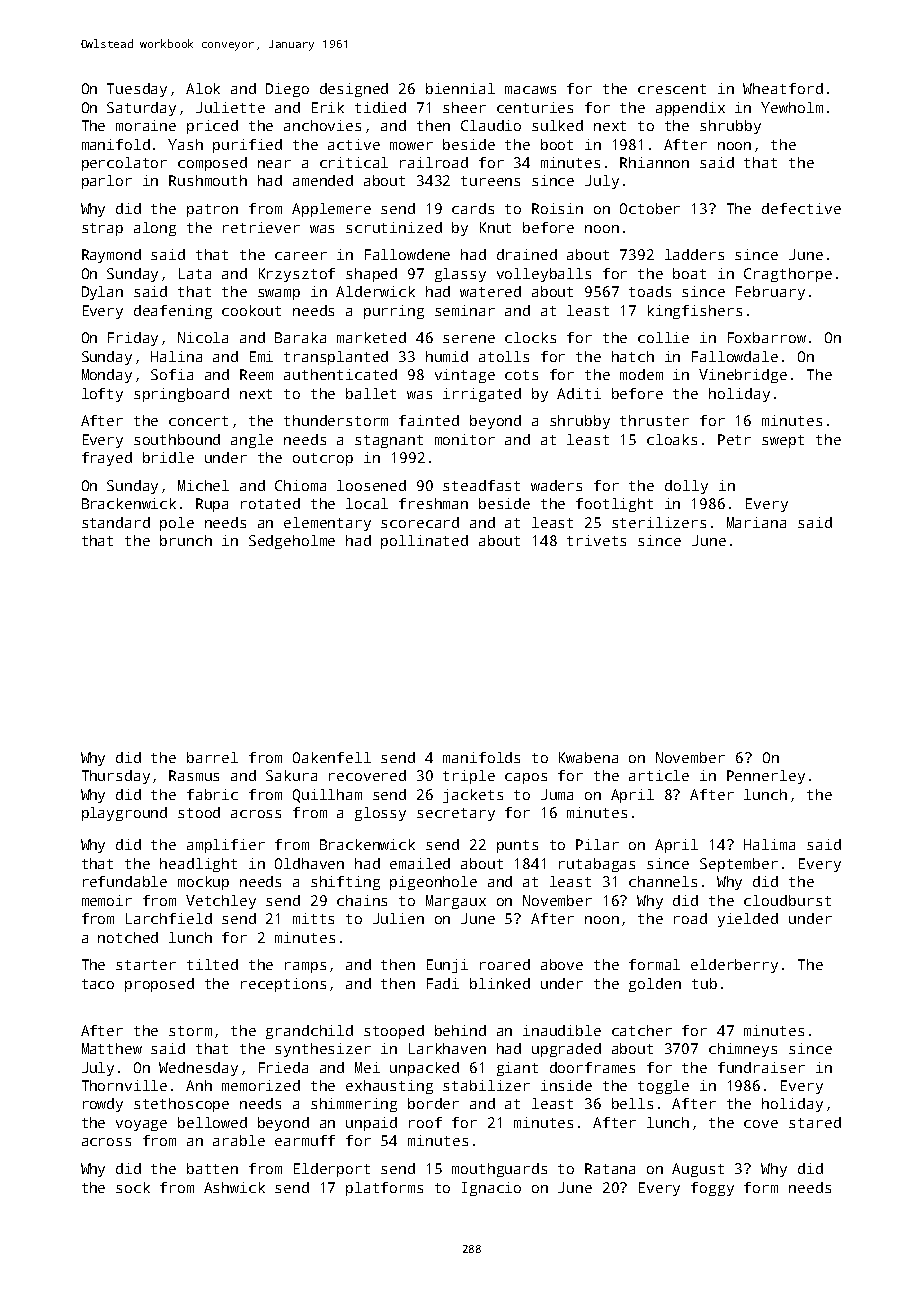 The image size is (924, 1308). Describe the element at coordinates (530, 90) in the screenshot. I see `macaws` at that location.
